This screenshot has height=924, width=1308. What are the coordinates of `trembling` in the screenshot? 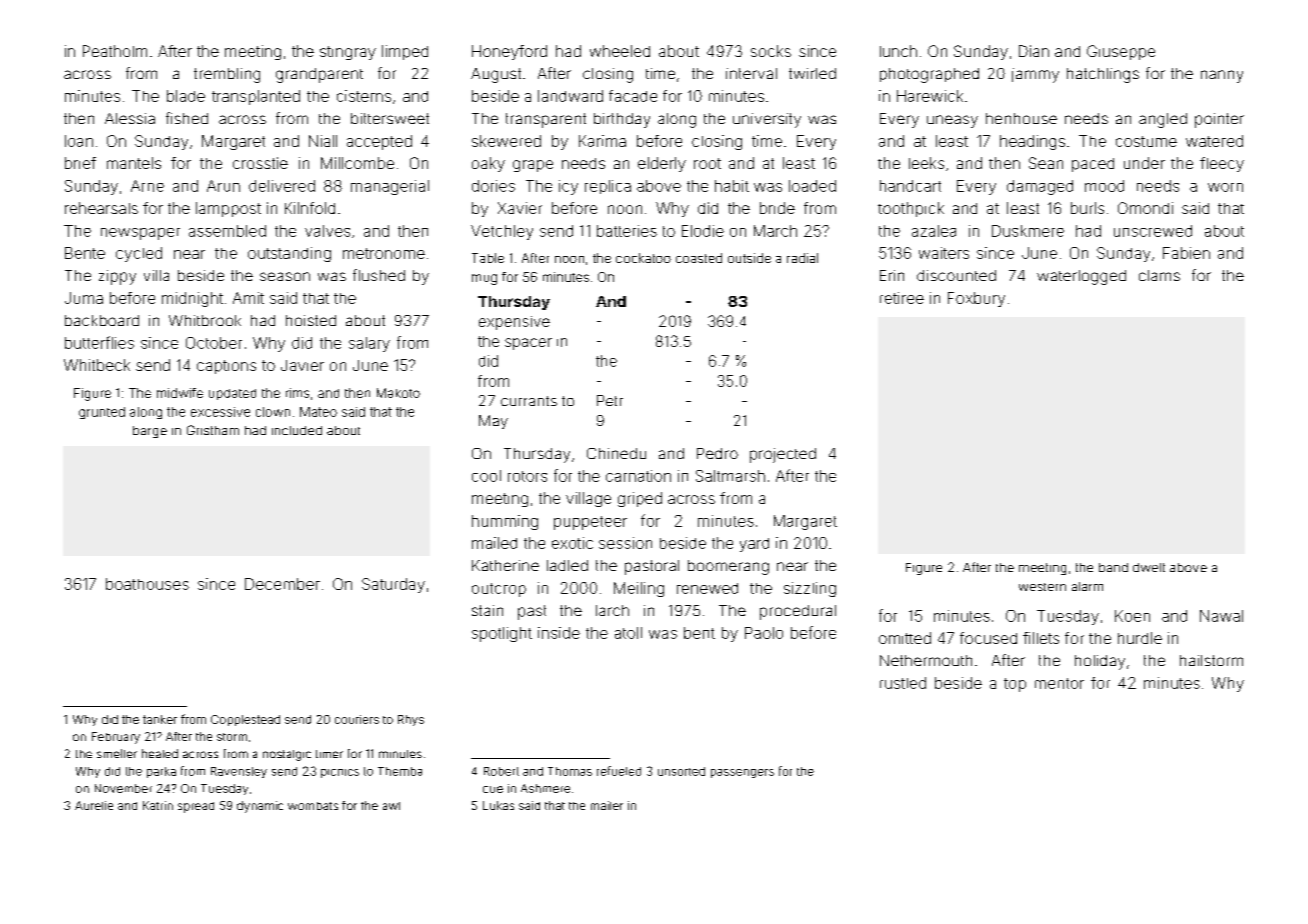 It's located at (227, 75).
